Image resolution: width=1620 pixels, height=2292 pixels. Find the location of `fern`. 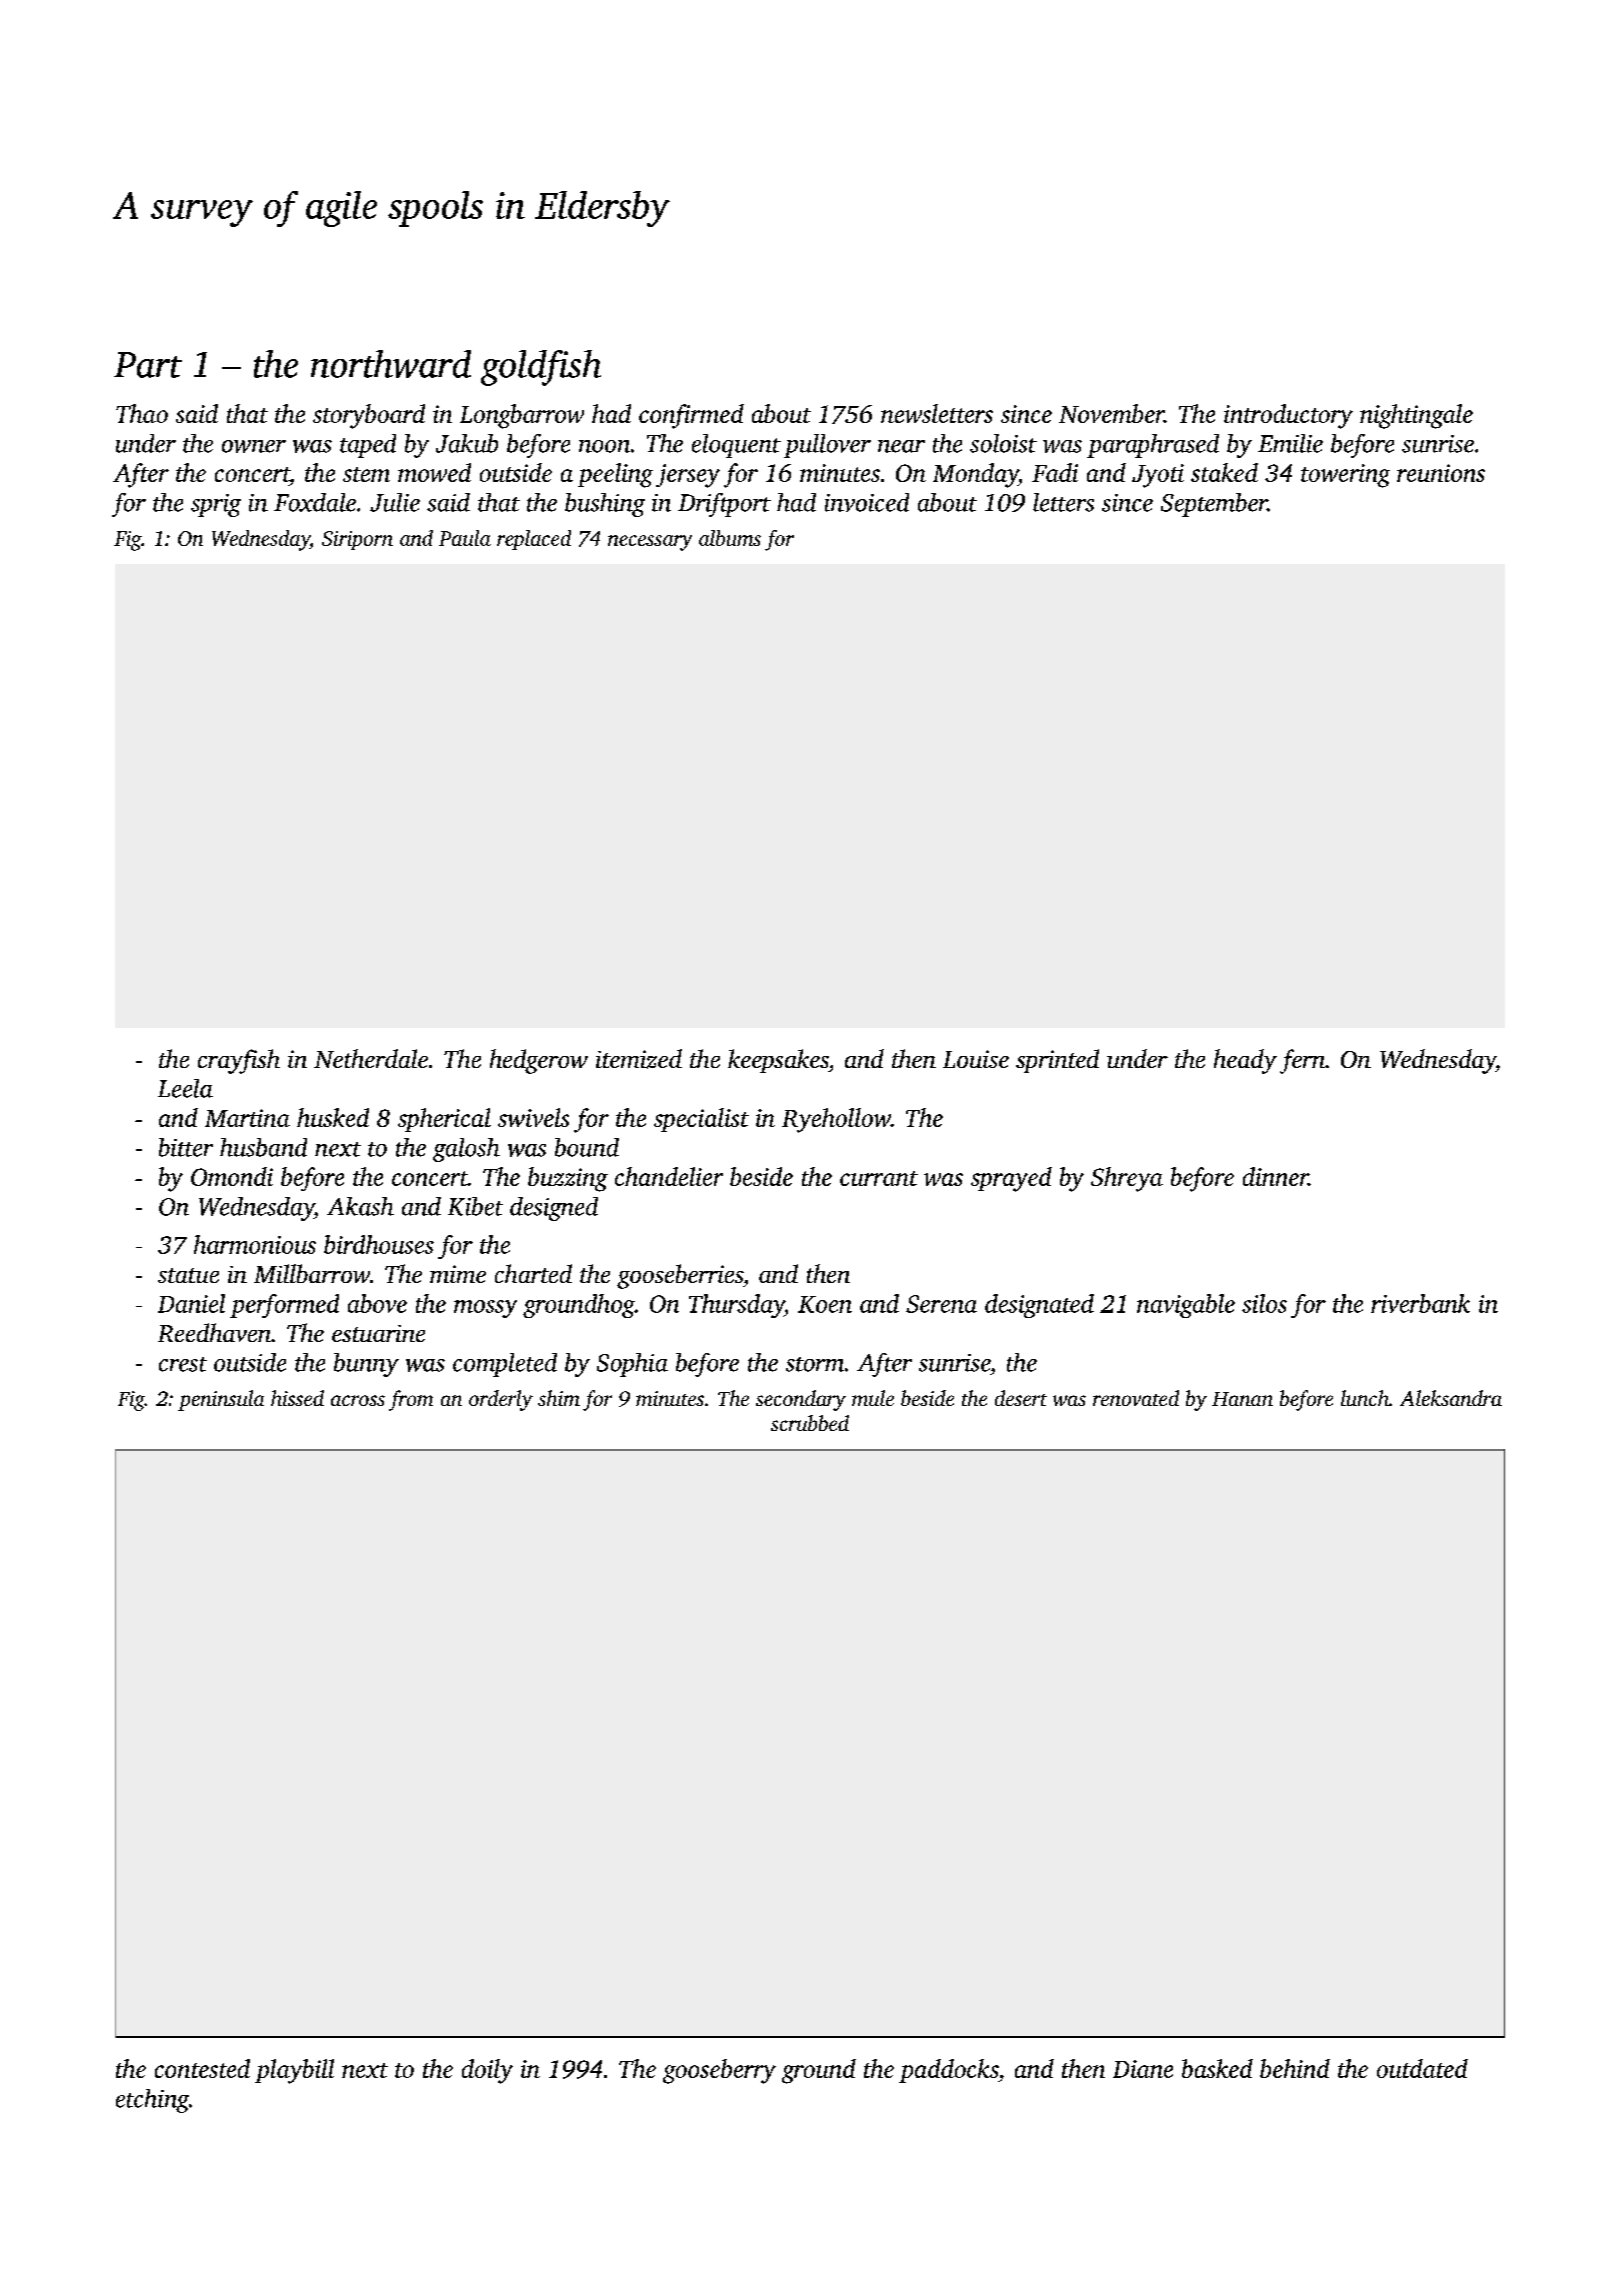

fern is located at coordinates (1302, 1061).
